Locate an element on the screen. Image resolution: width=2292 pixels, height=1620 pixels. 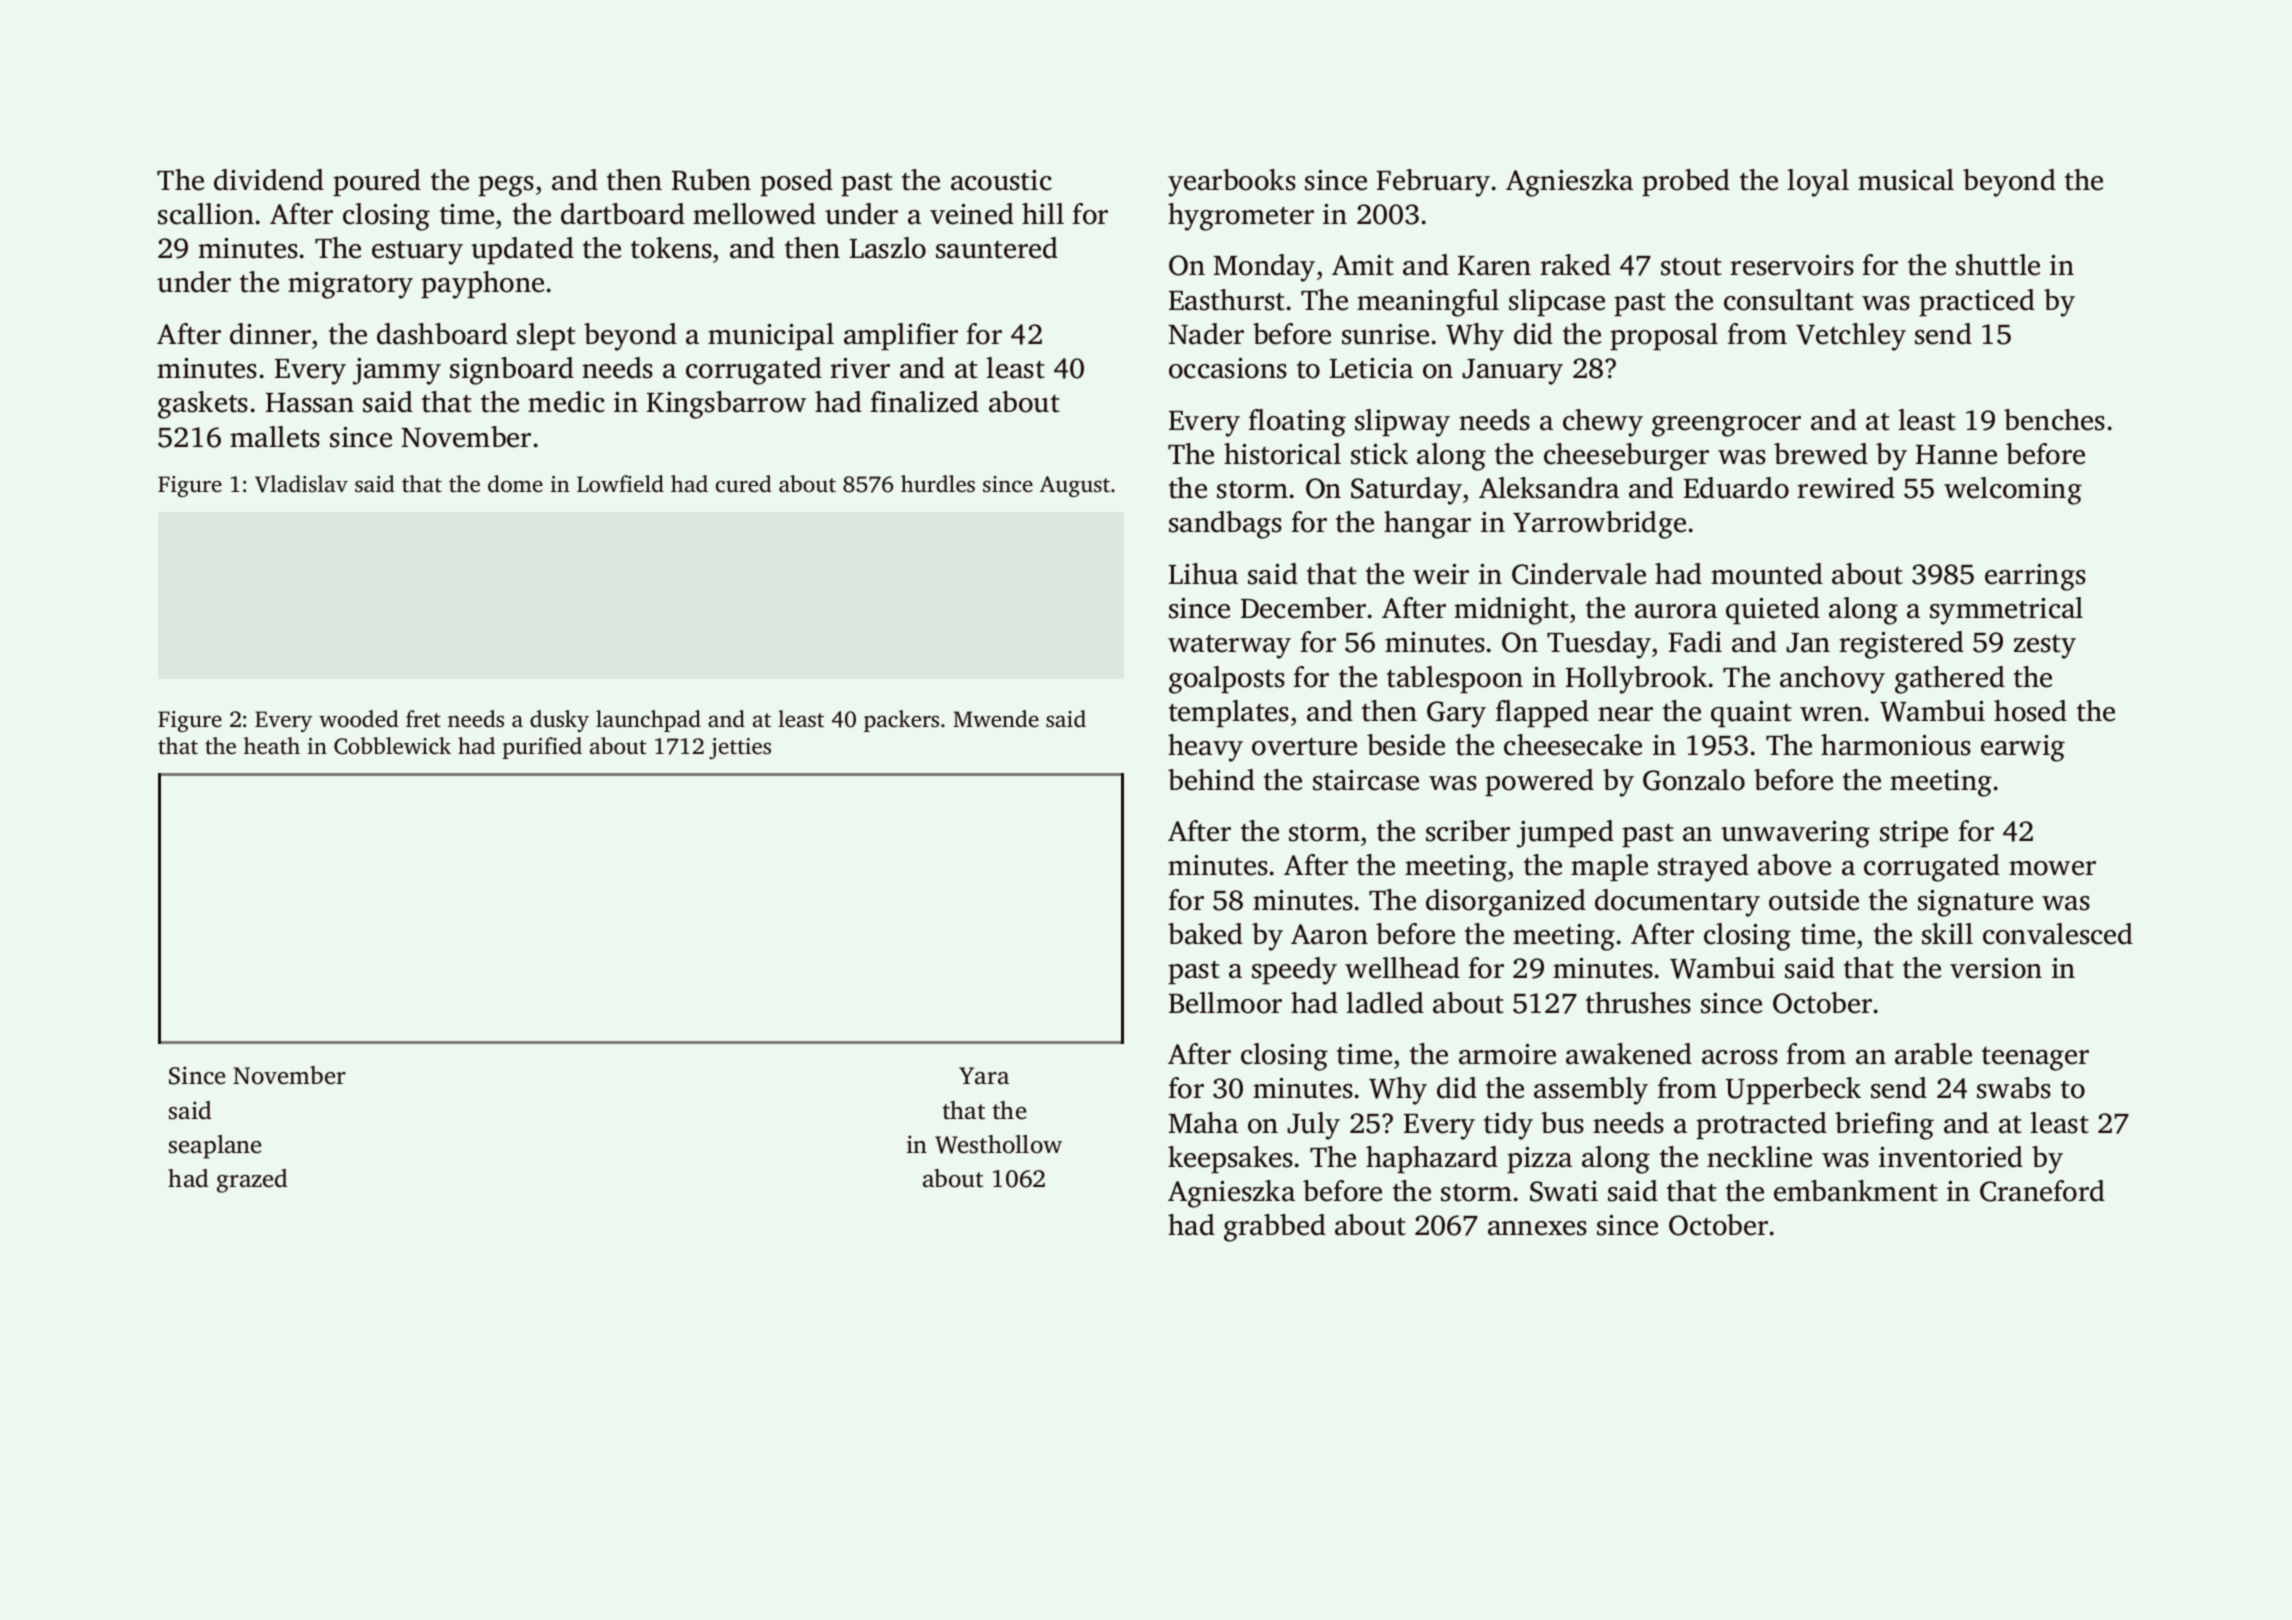
benches is located at coordinates (2054, 420).
